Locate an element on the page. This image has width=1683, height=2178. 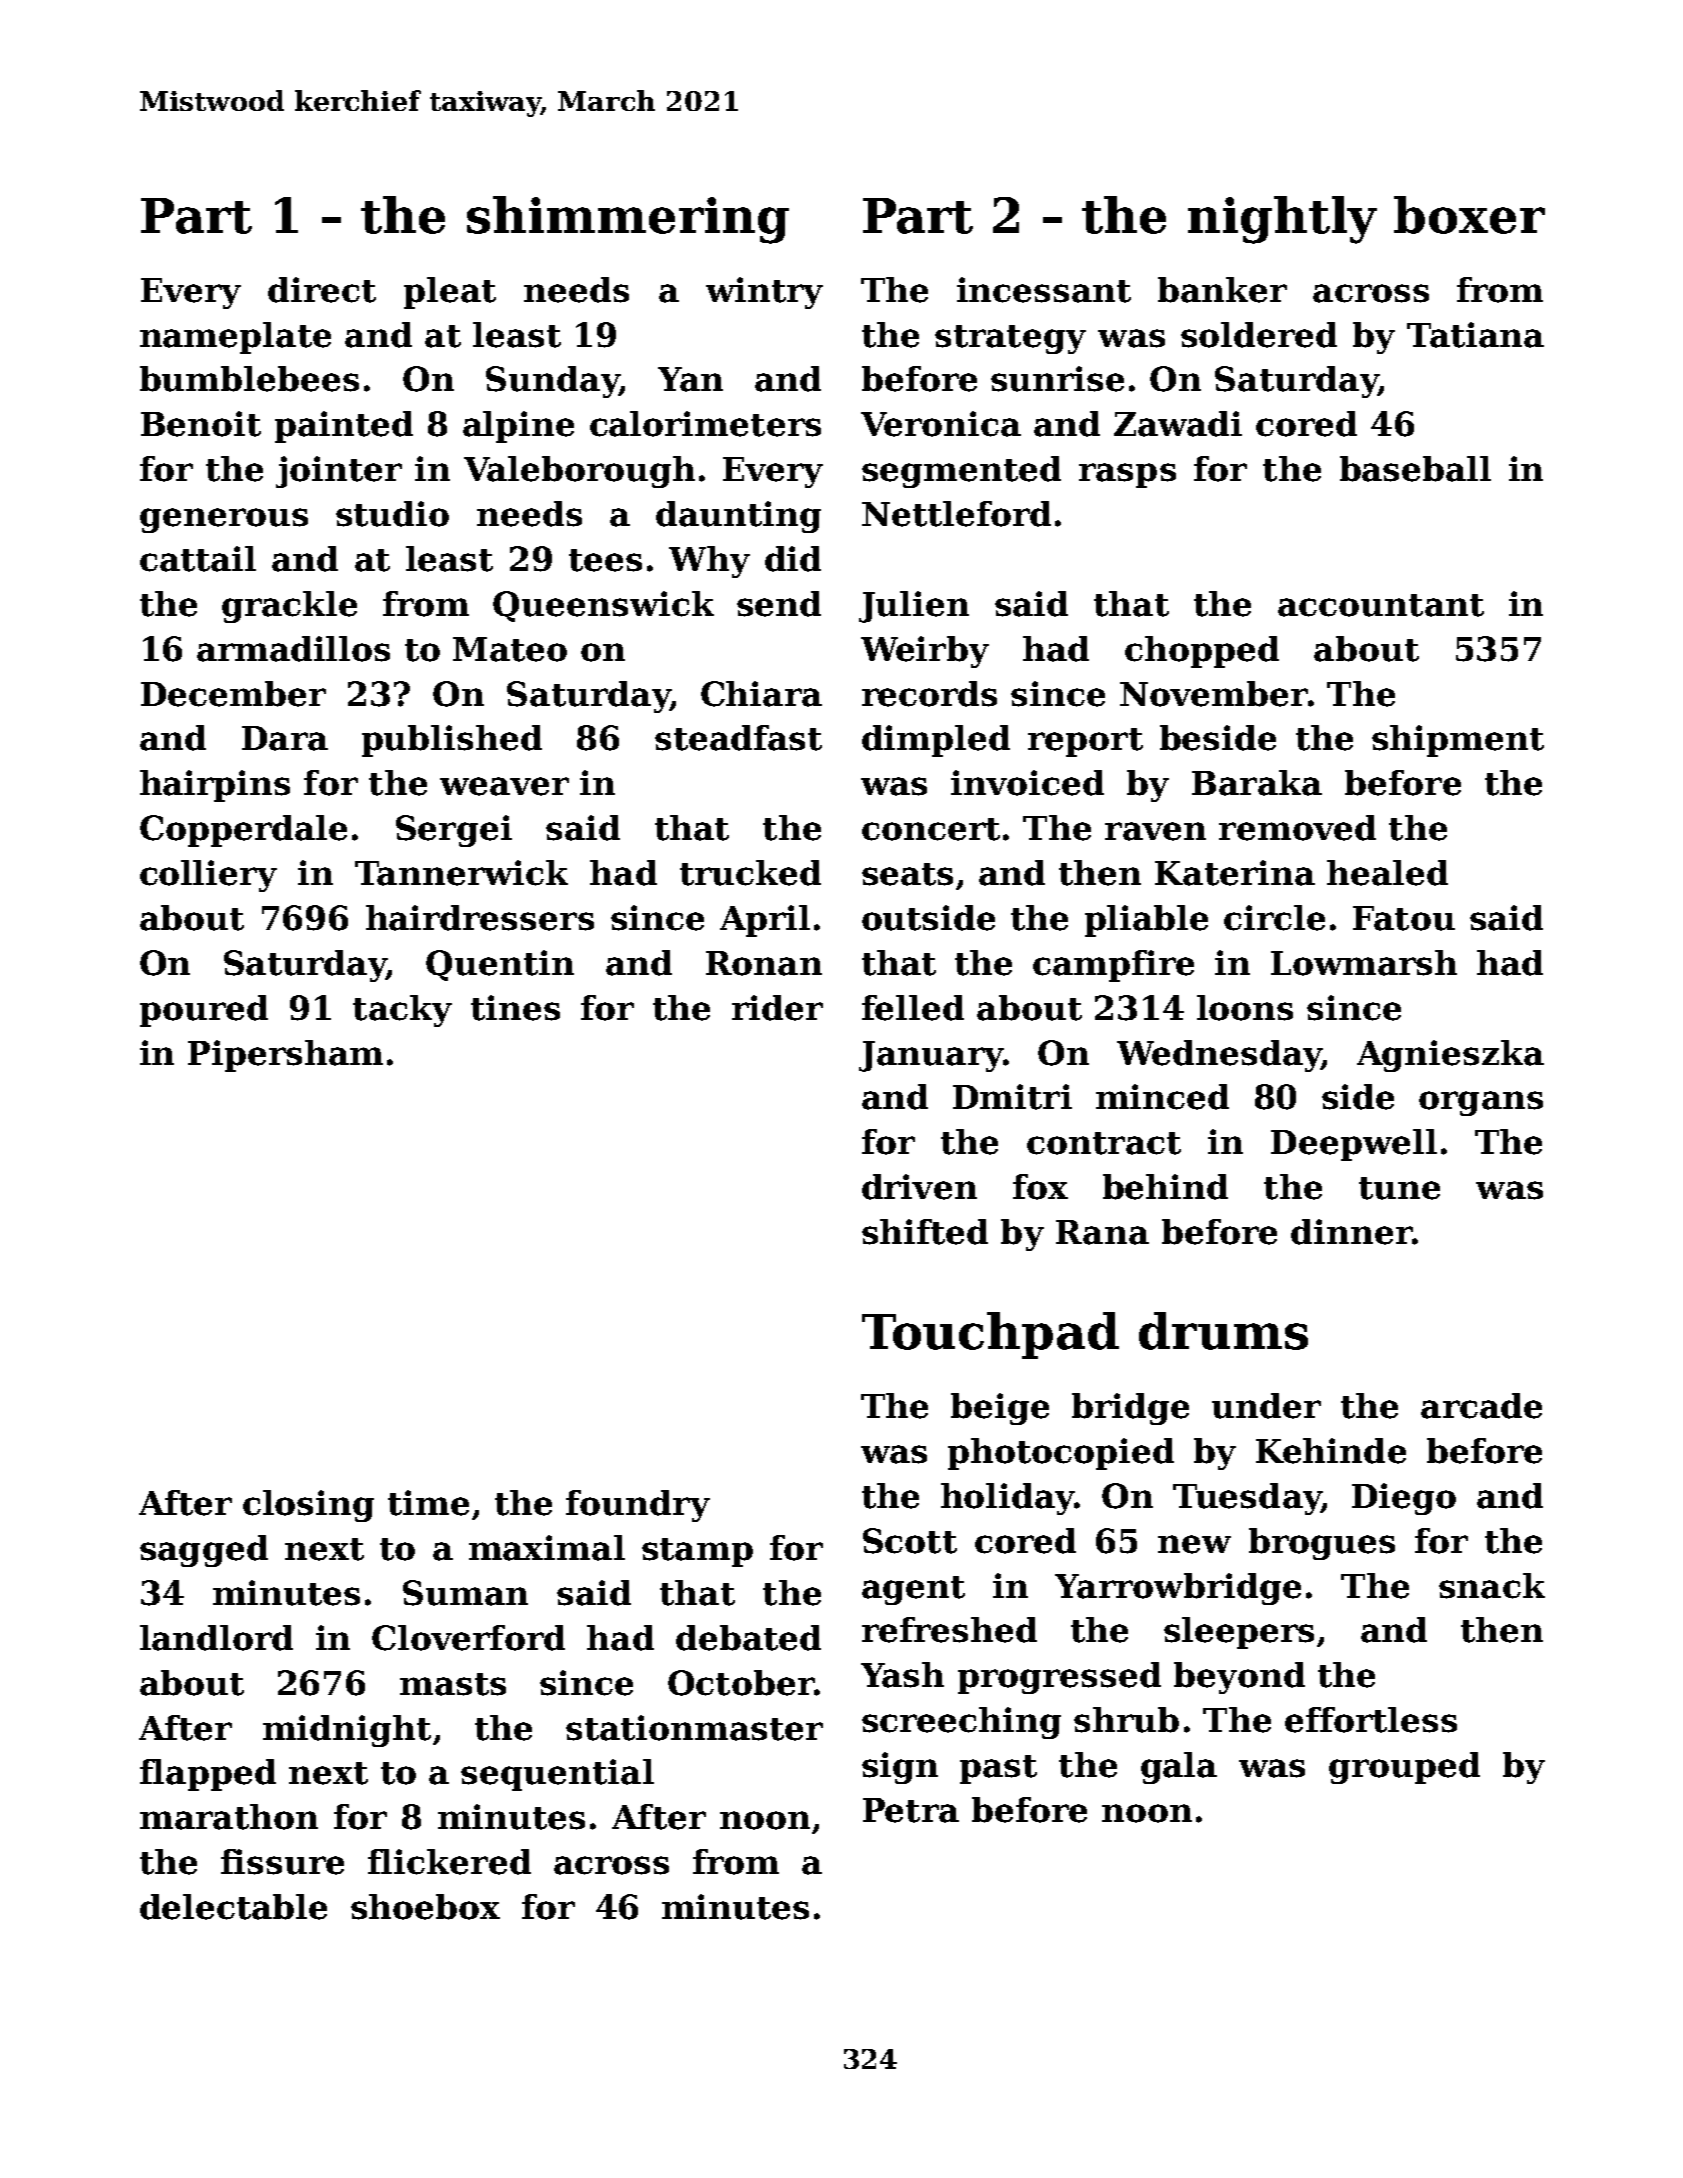
shoebox is located at coordinates (425, 1907).
